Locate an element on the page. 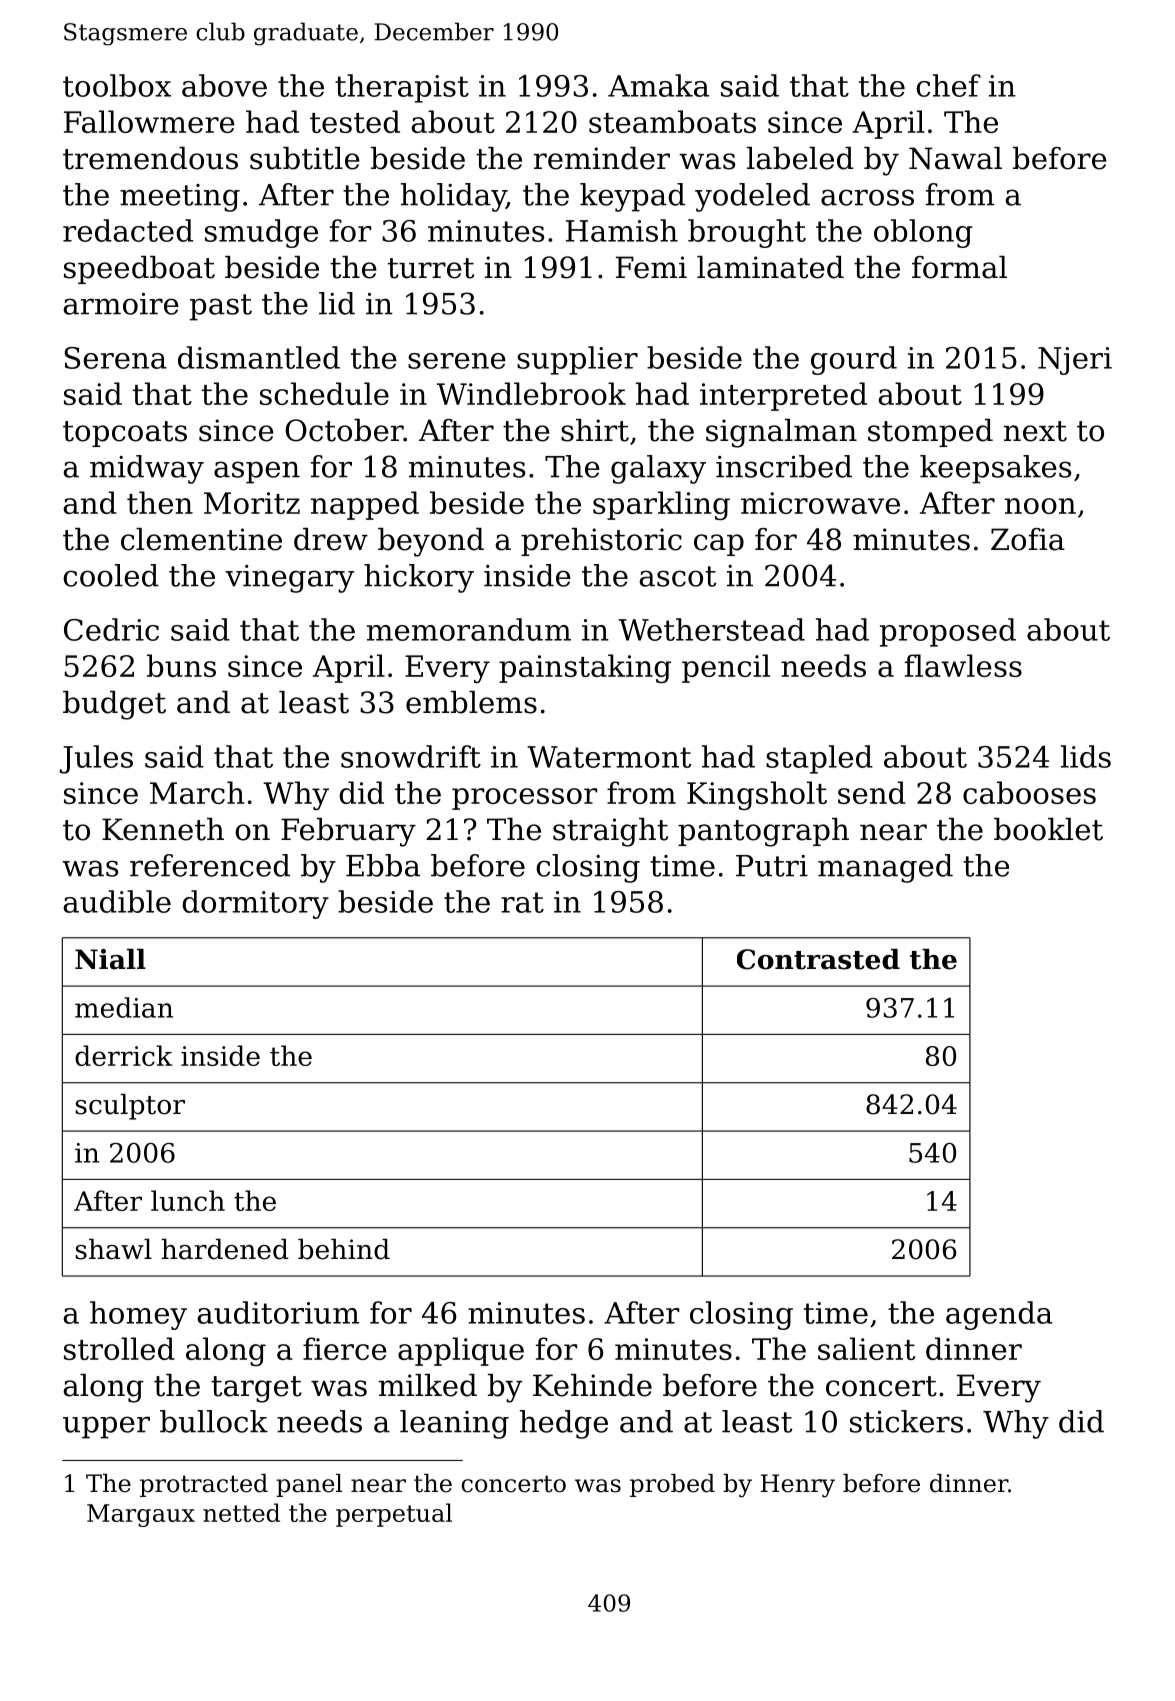 This page has width=1175, height=1701. rat is located at coordinates (522, 902).
